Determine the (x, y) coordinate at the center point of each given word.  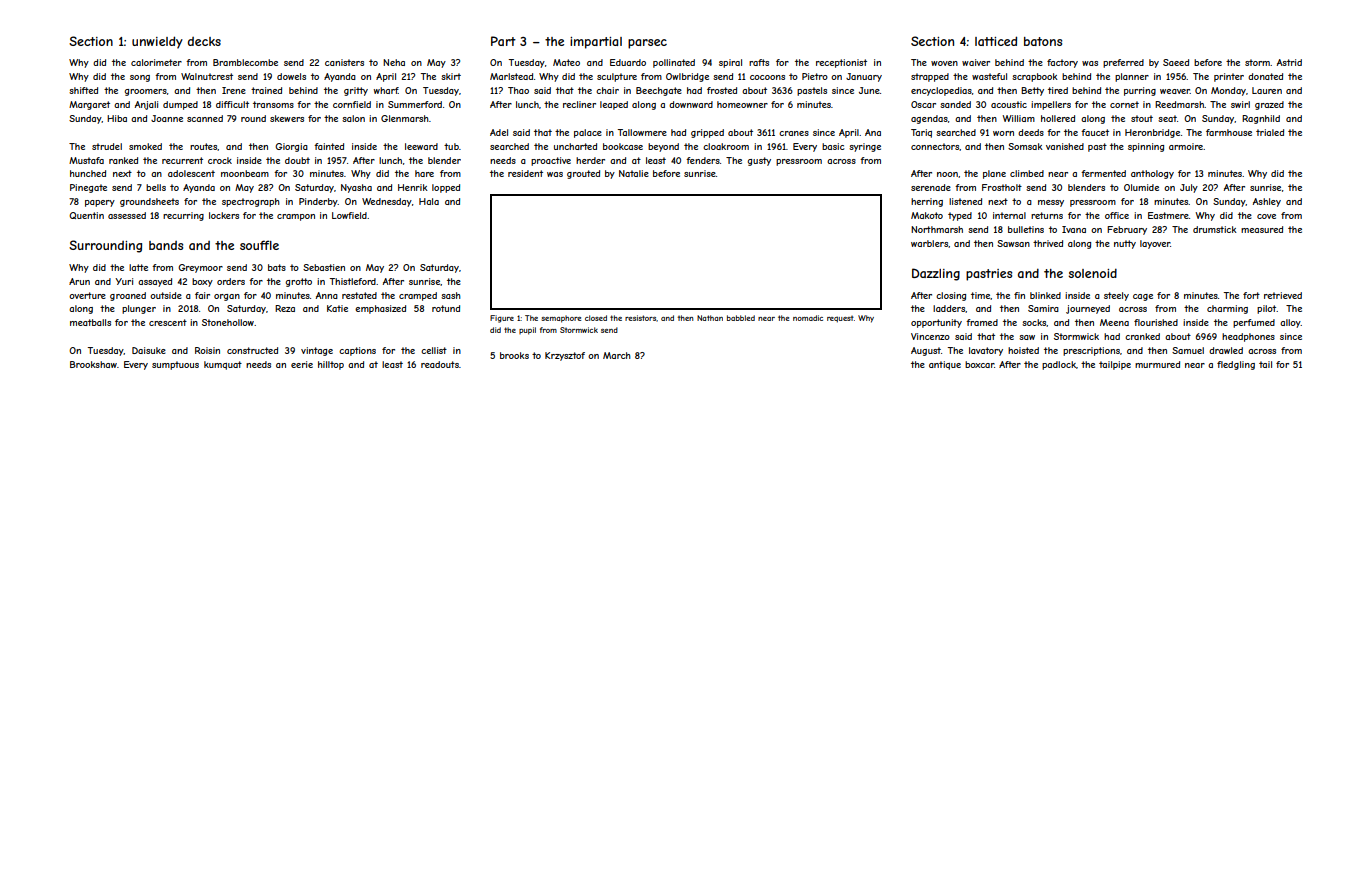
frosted (722, 90)
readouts (440, 364)
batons (1043, 41)
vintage (317, 351)
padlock (1059, 365)
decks (204, 41)
